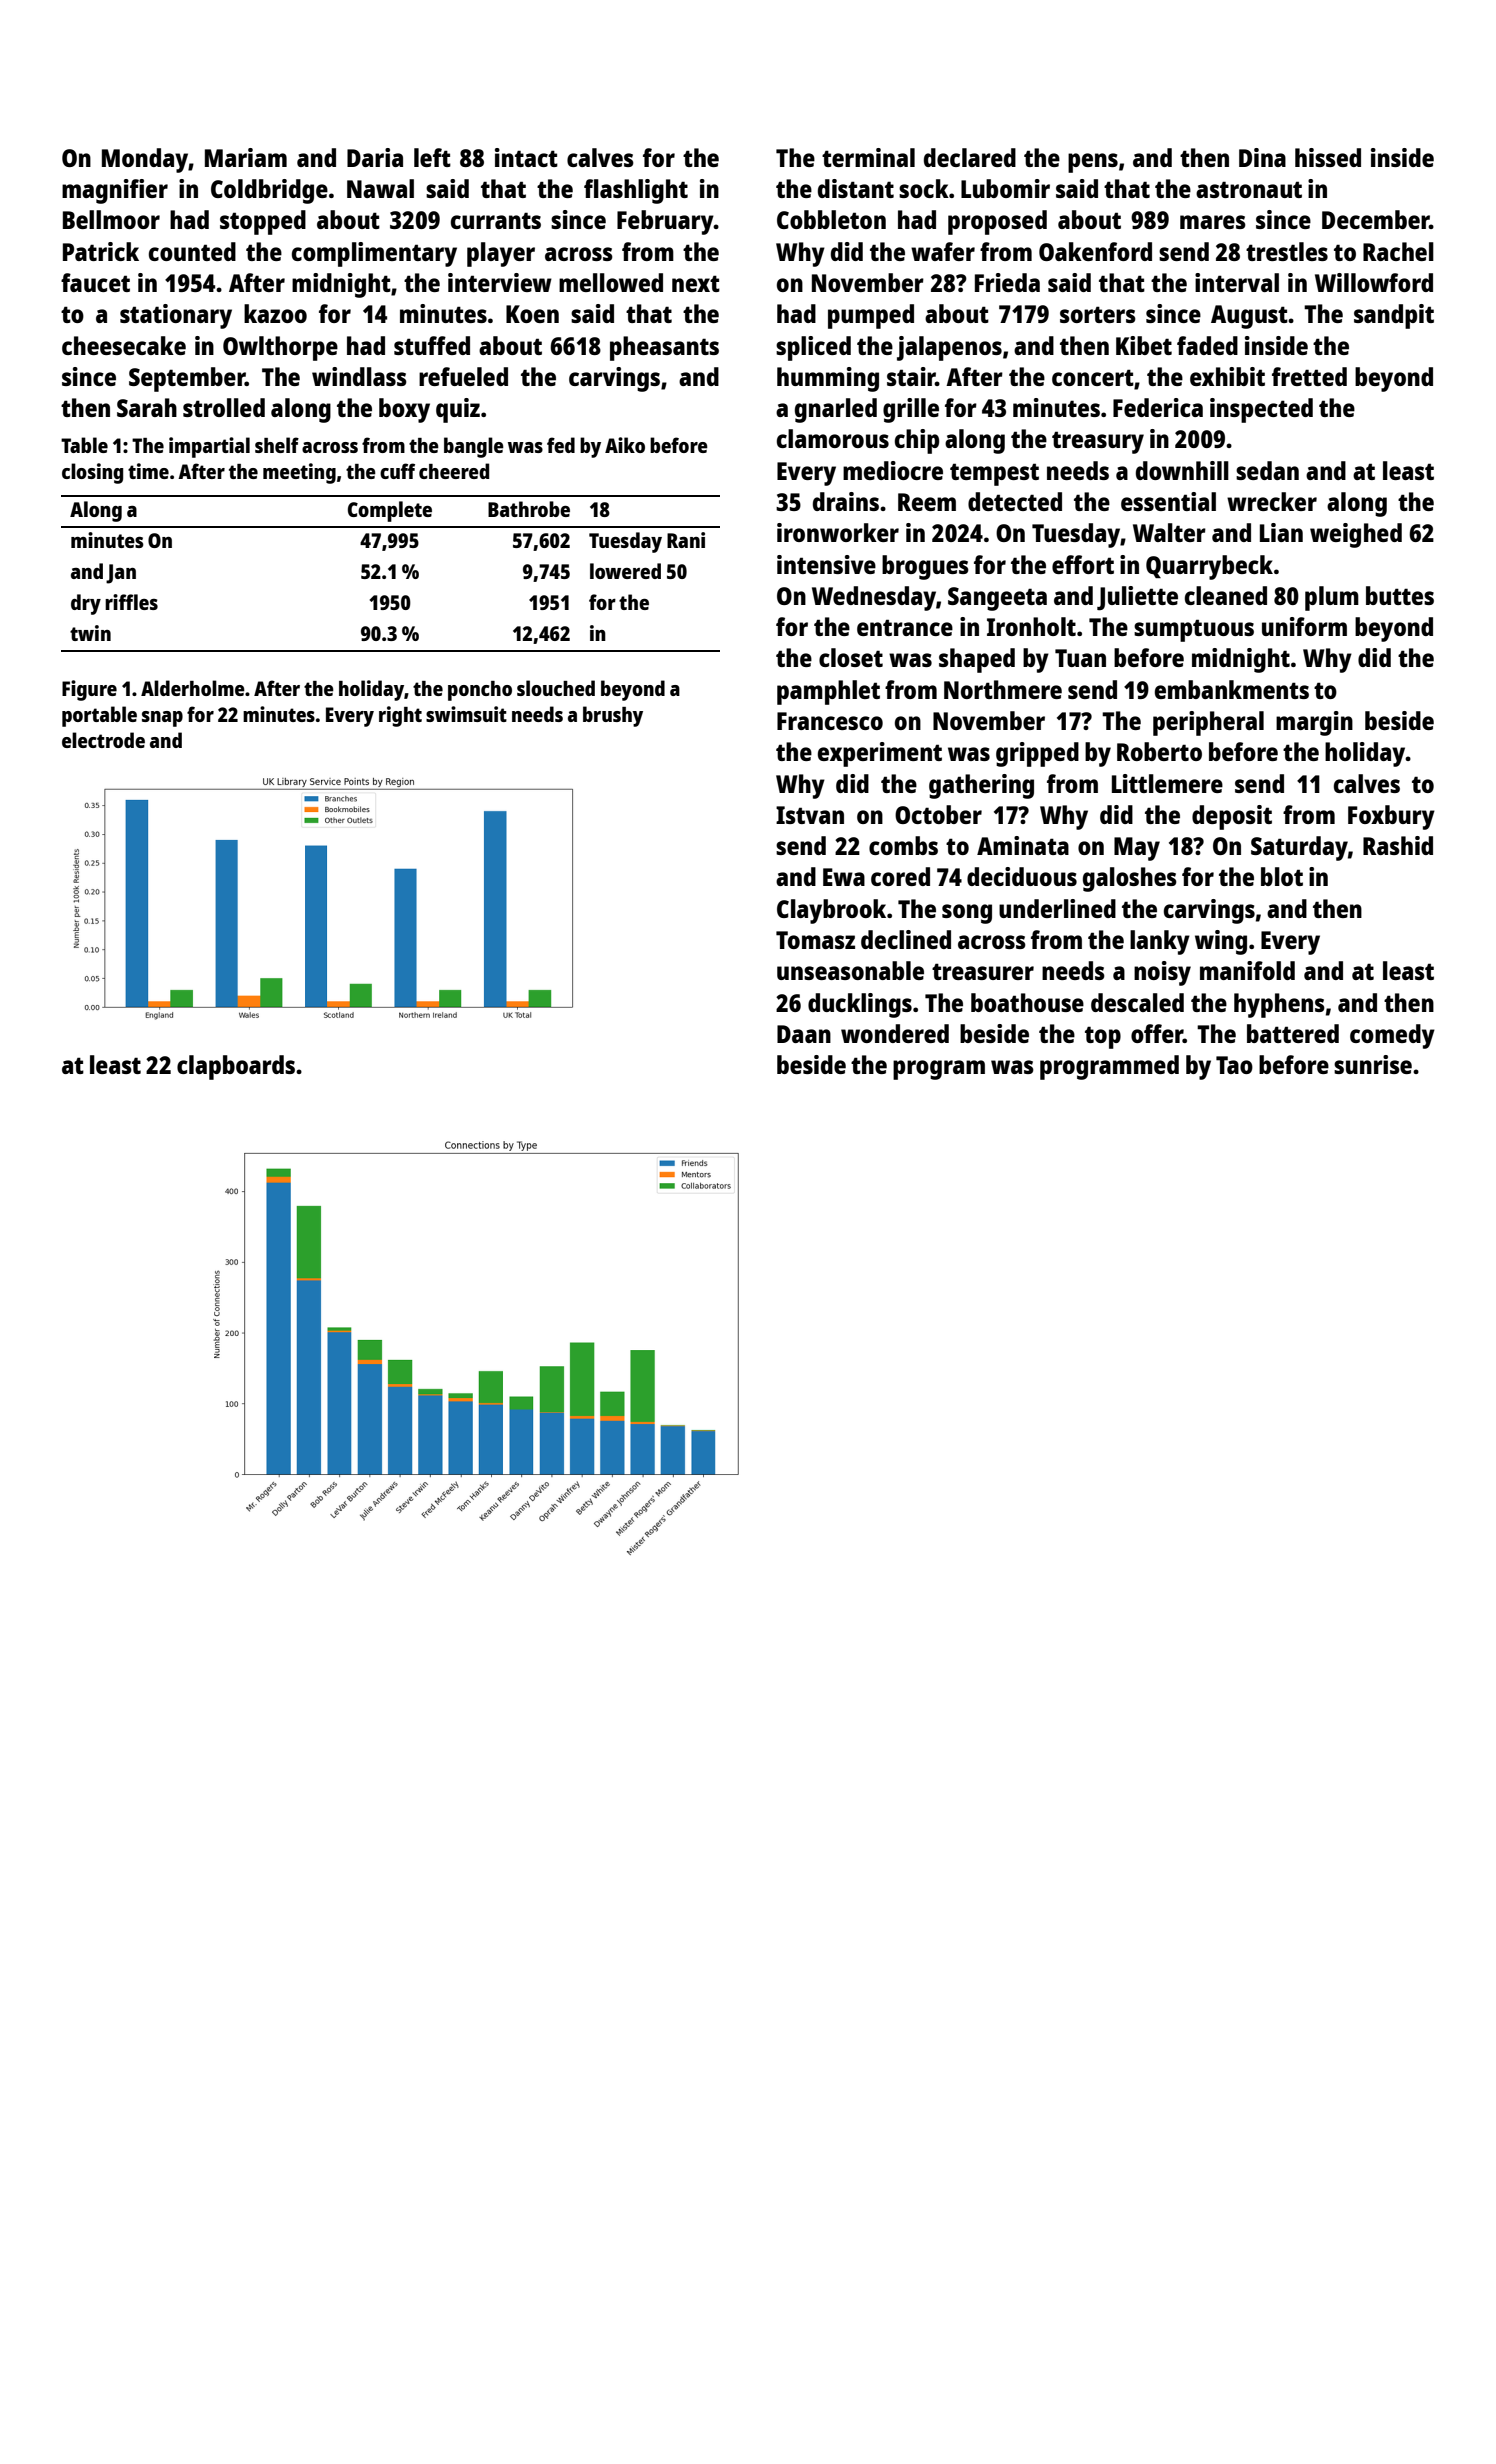 The height and width of the image is (2464, 1496). Describe the element at coordinates (1208, 723) in the image. I see `peripheral` at that location.
